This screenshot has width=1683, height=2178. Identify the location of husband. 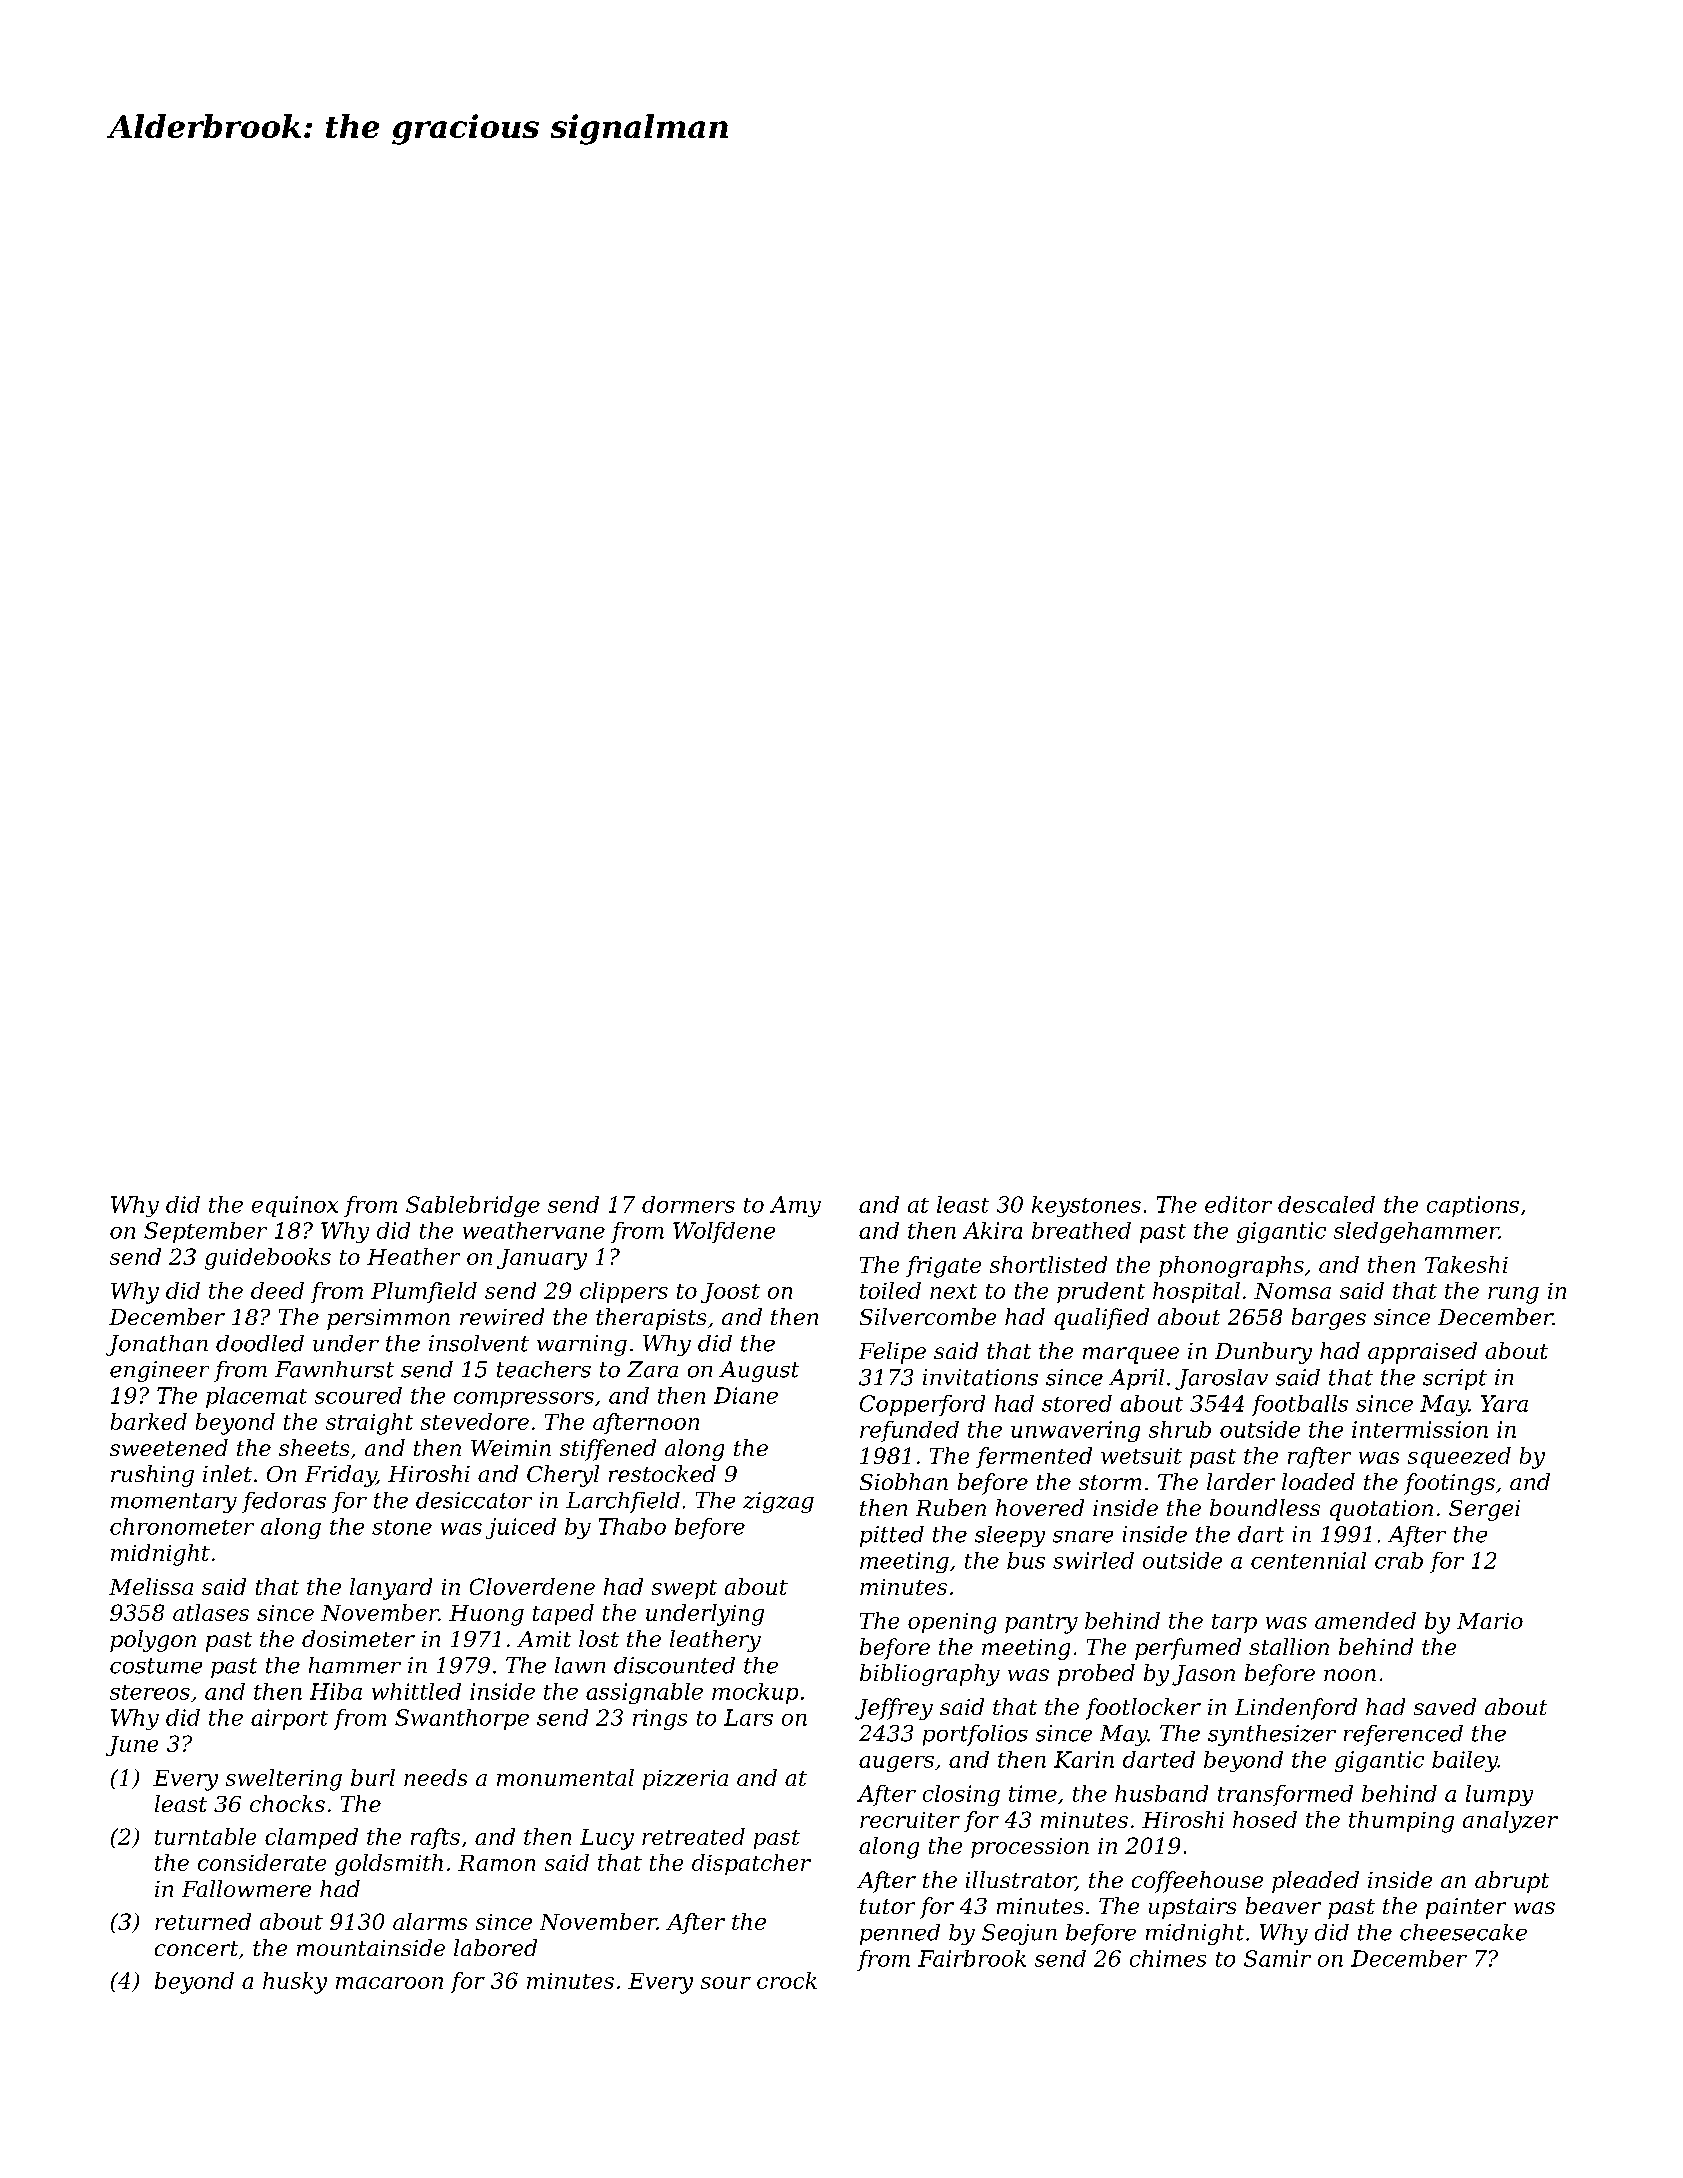
(1161, 1793).
